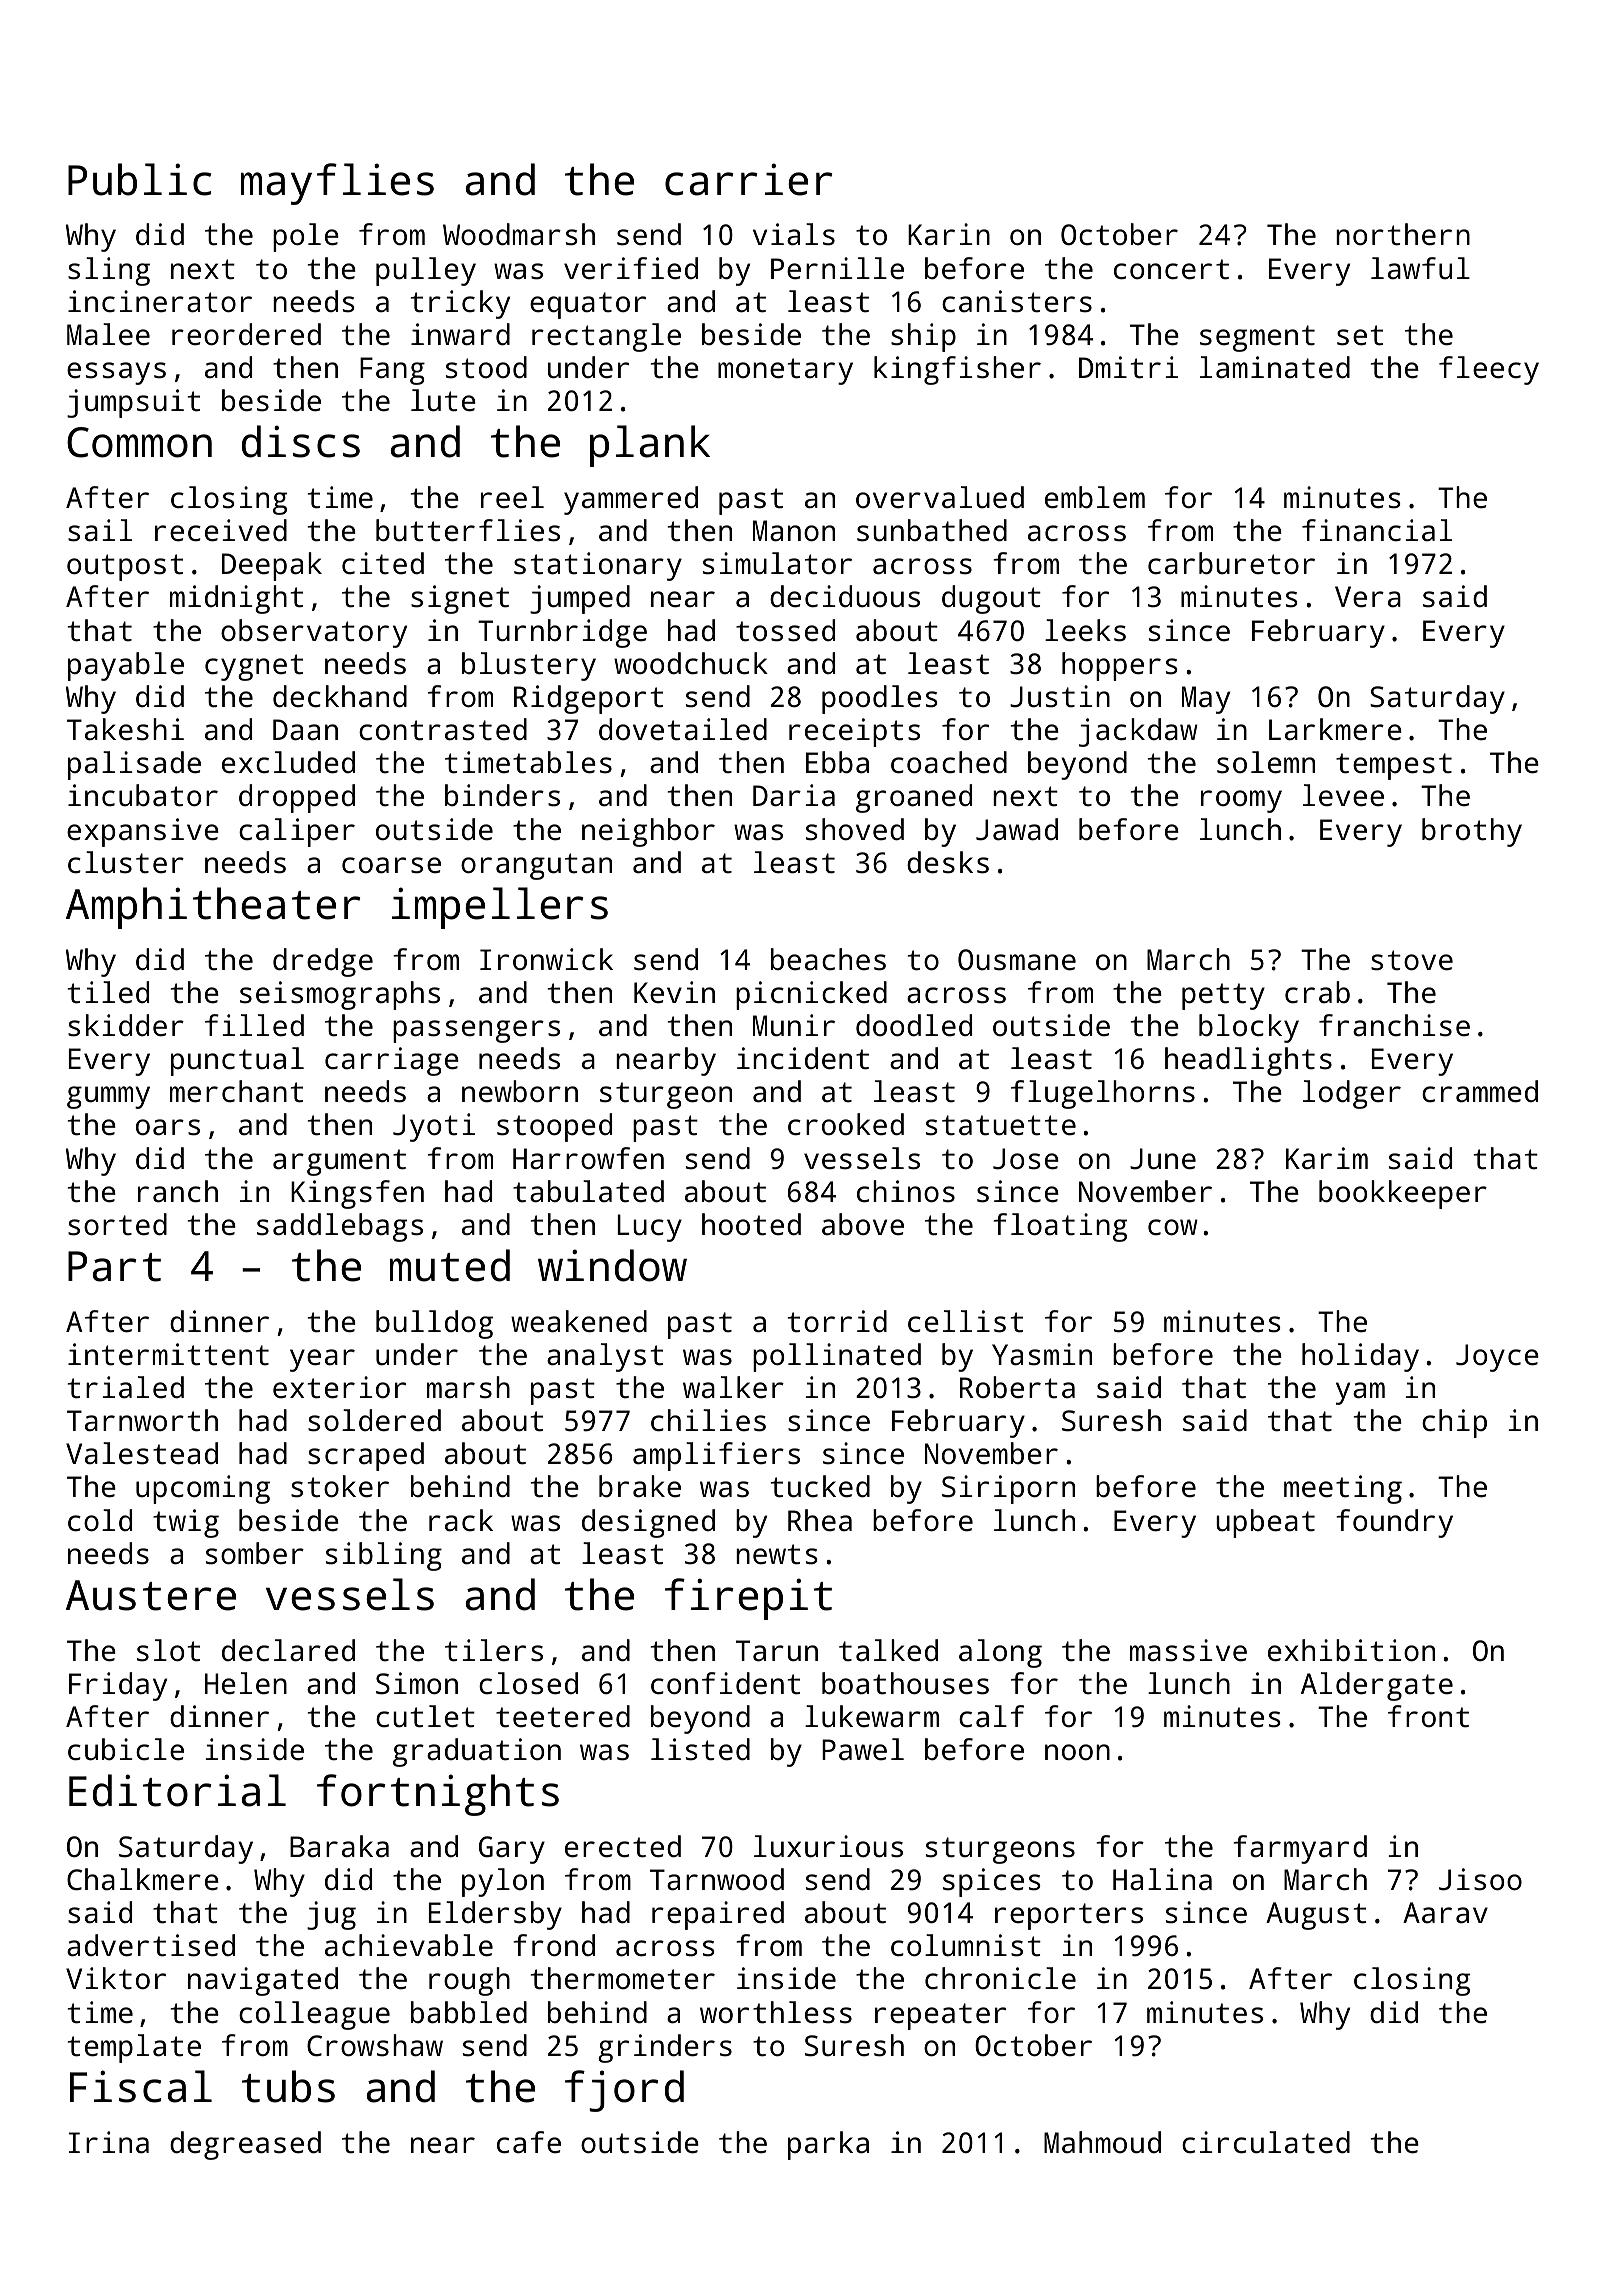 The height and width of the screenshot is (2292, 1620). I want to click on dovetailed, so click(683, 729).
